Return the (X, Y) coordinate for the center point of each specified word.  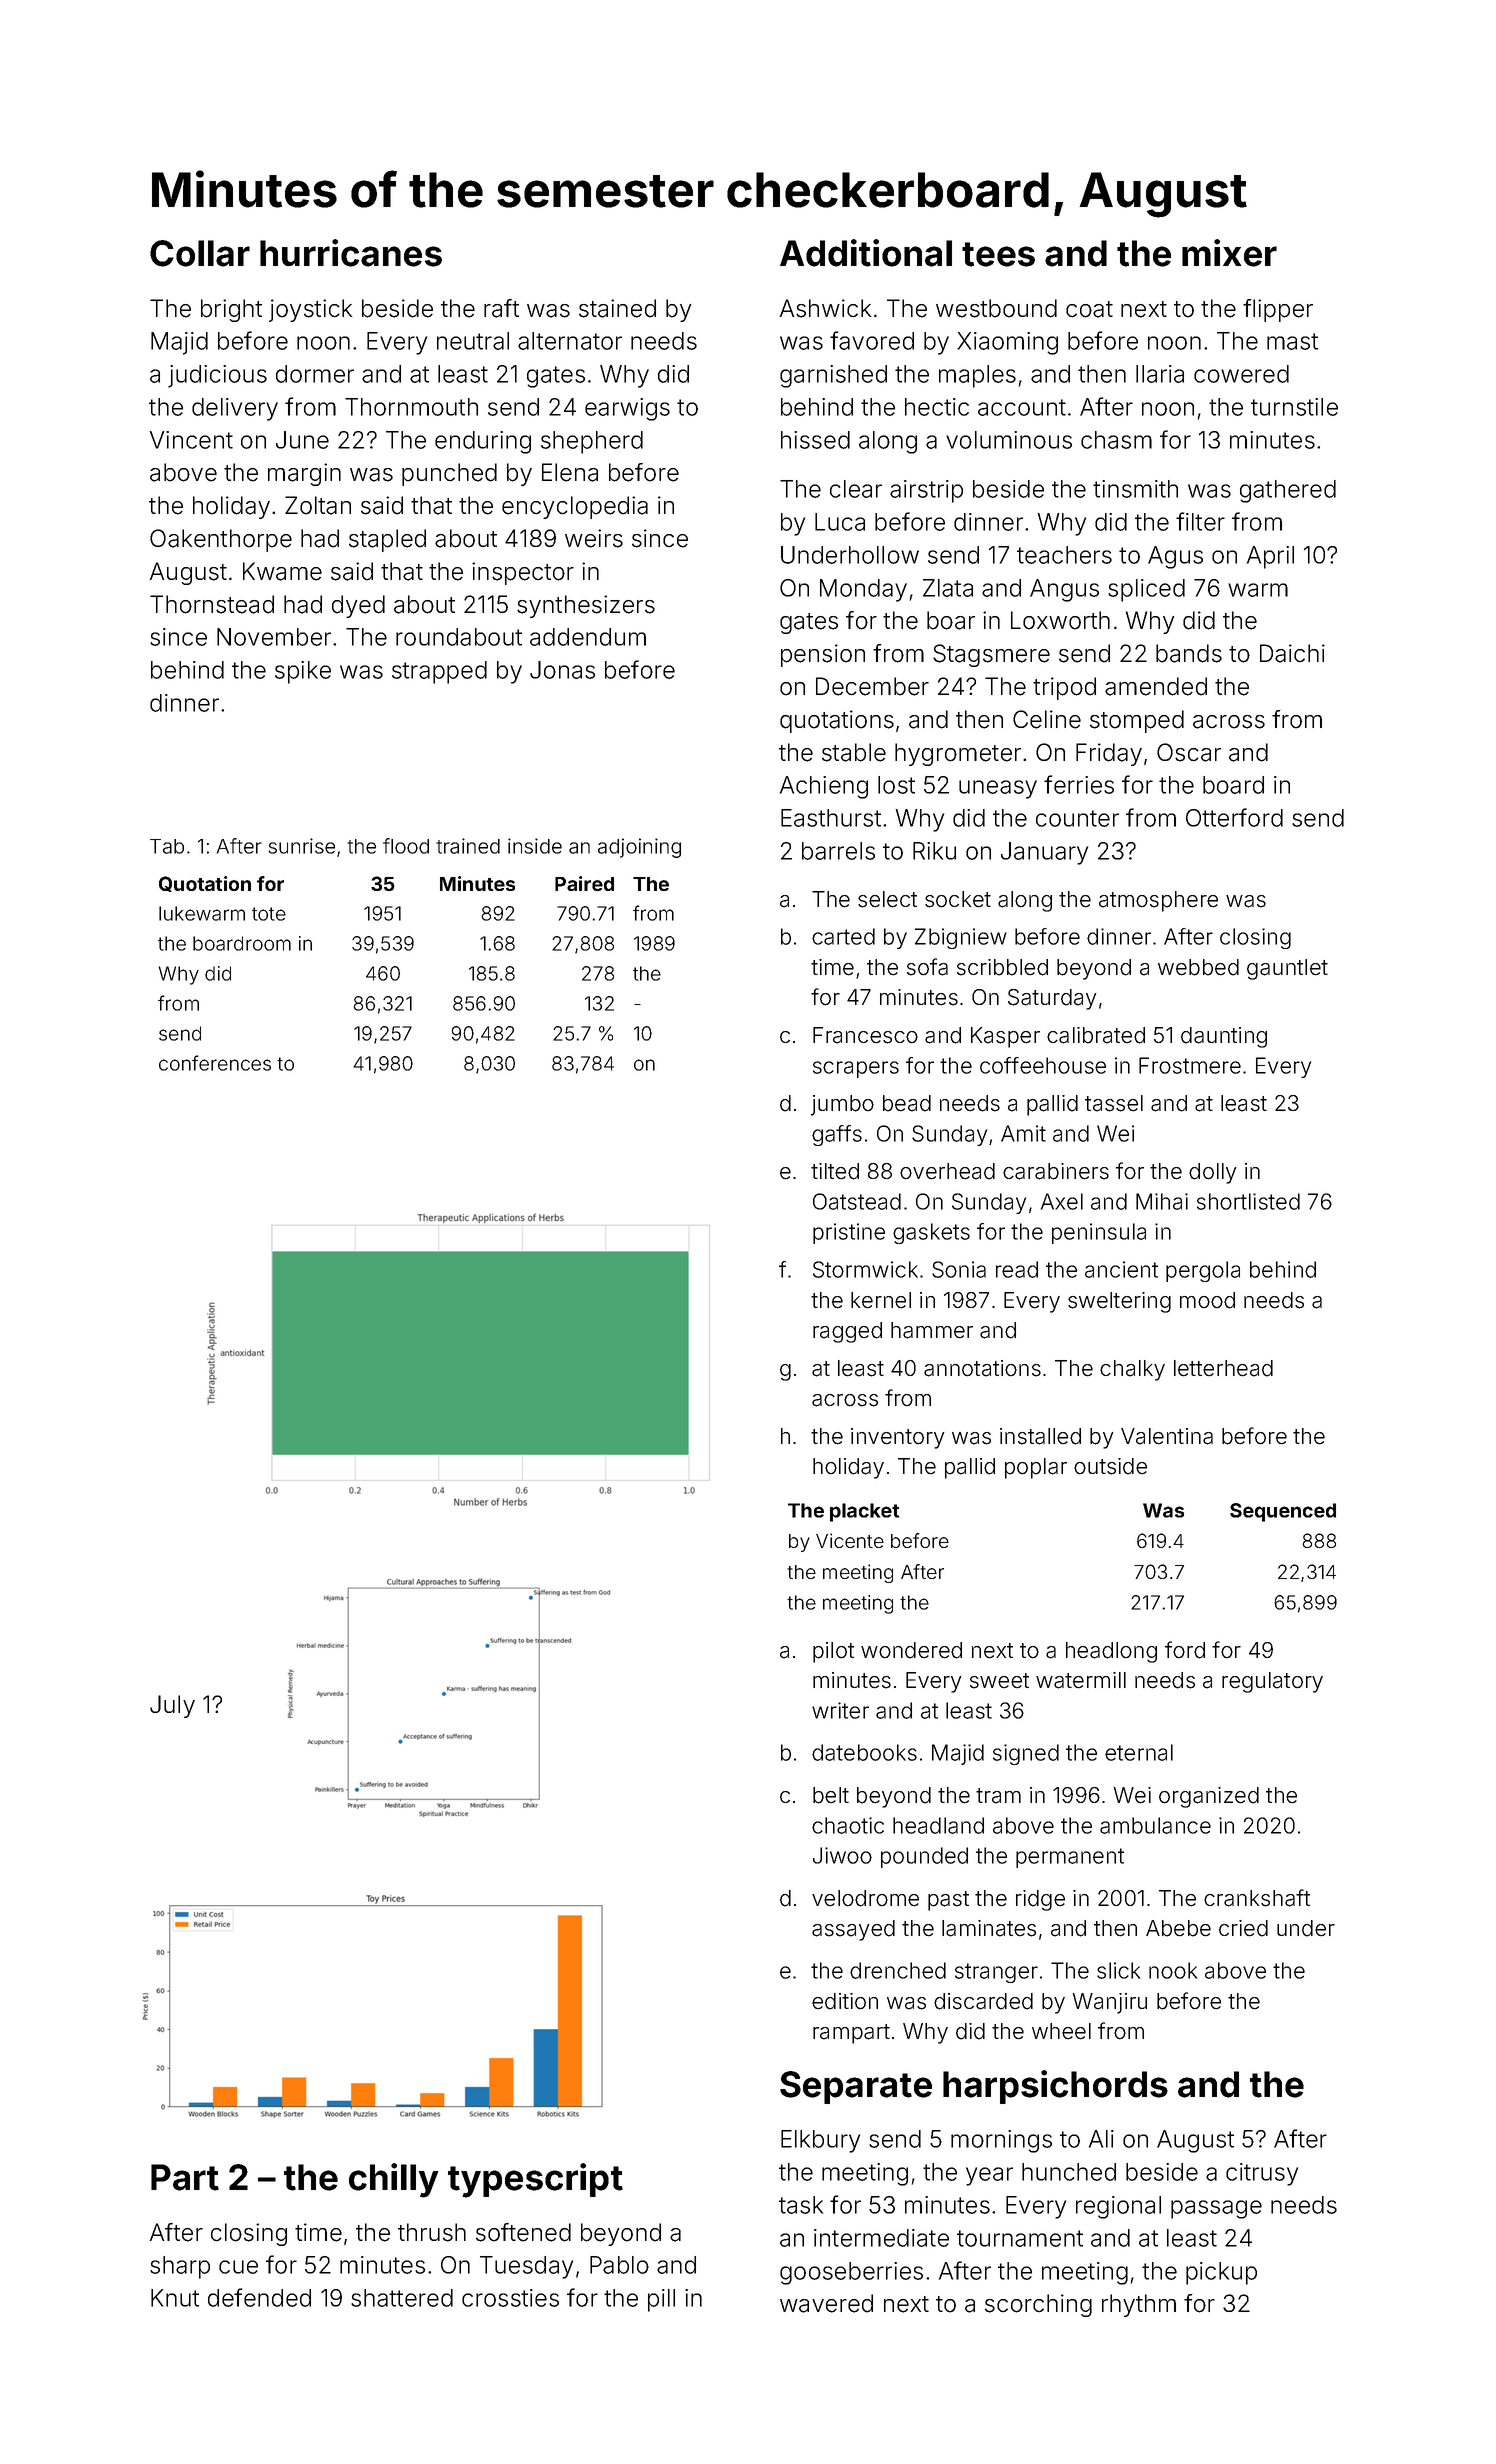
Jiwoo (842, 1855)
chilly (394, 2180)
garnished (833, 376)
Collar (200, 253)
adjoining (639, 848)
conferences (215, 1063)
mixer (1229, 253)
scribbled (1002, 967)
